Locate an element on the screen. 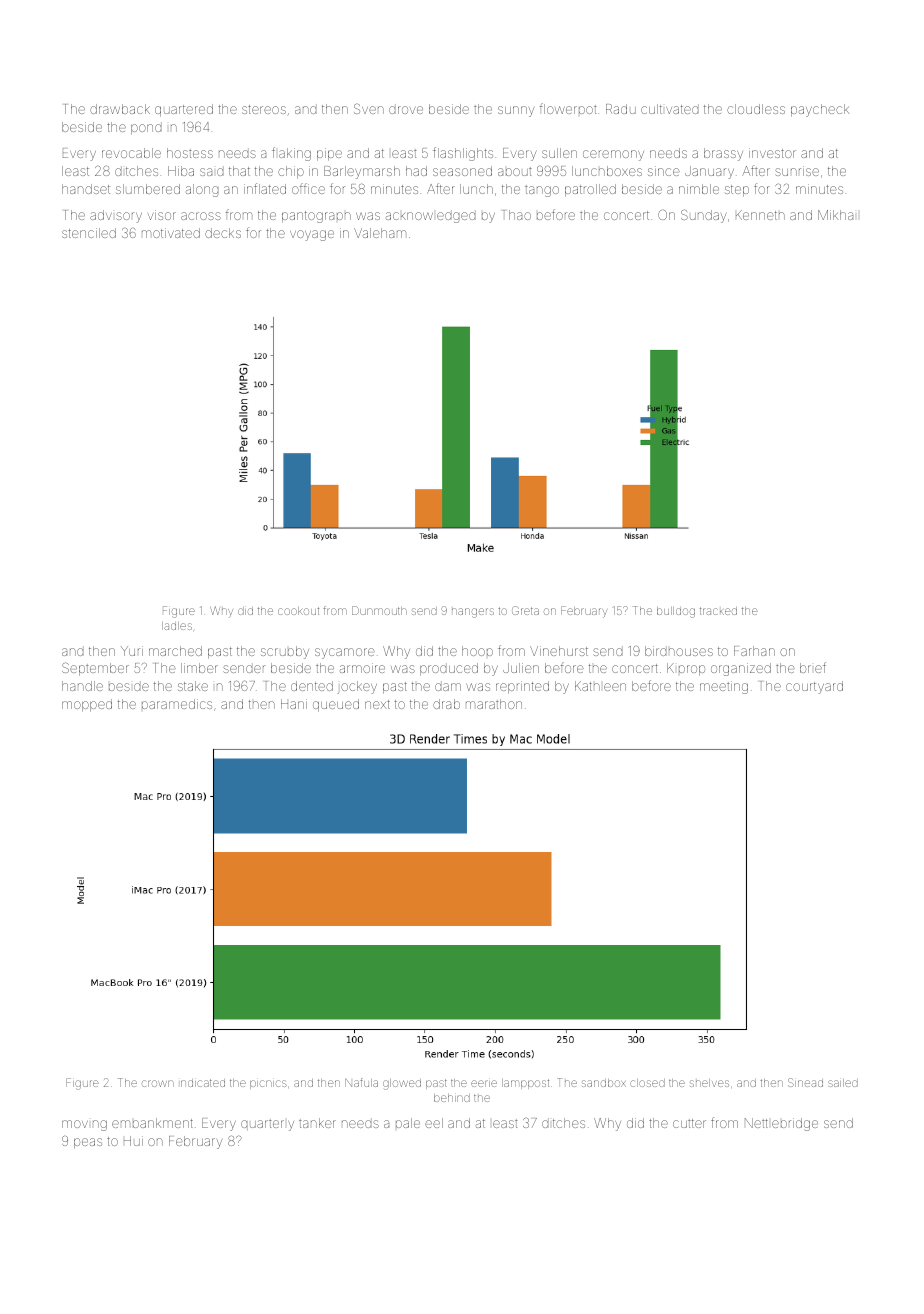 The width and height of the screenshot is (924, 1314). Thao is located at coordinates (517, 215).
